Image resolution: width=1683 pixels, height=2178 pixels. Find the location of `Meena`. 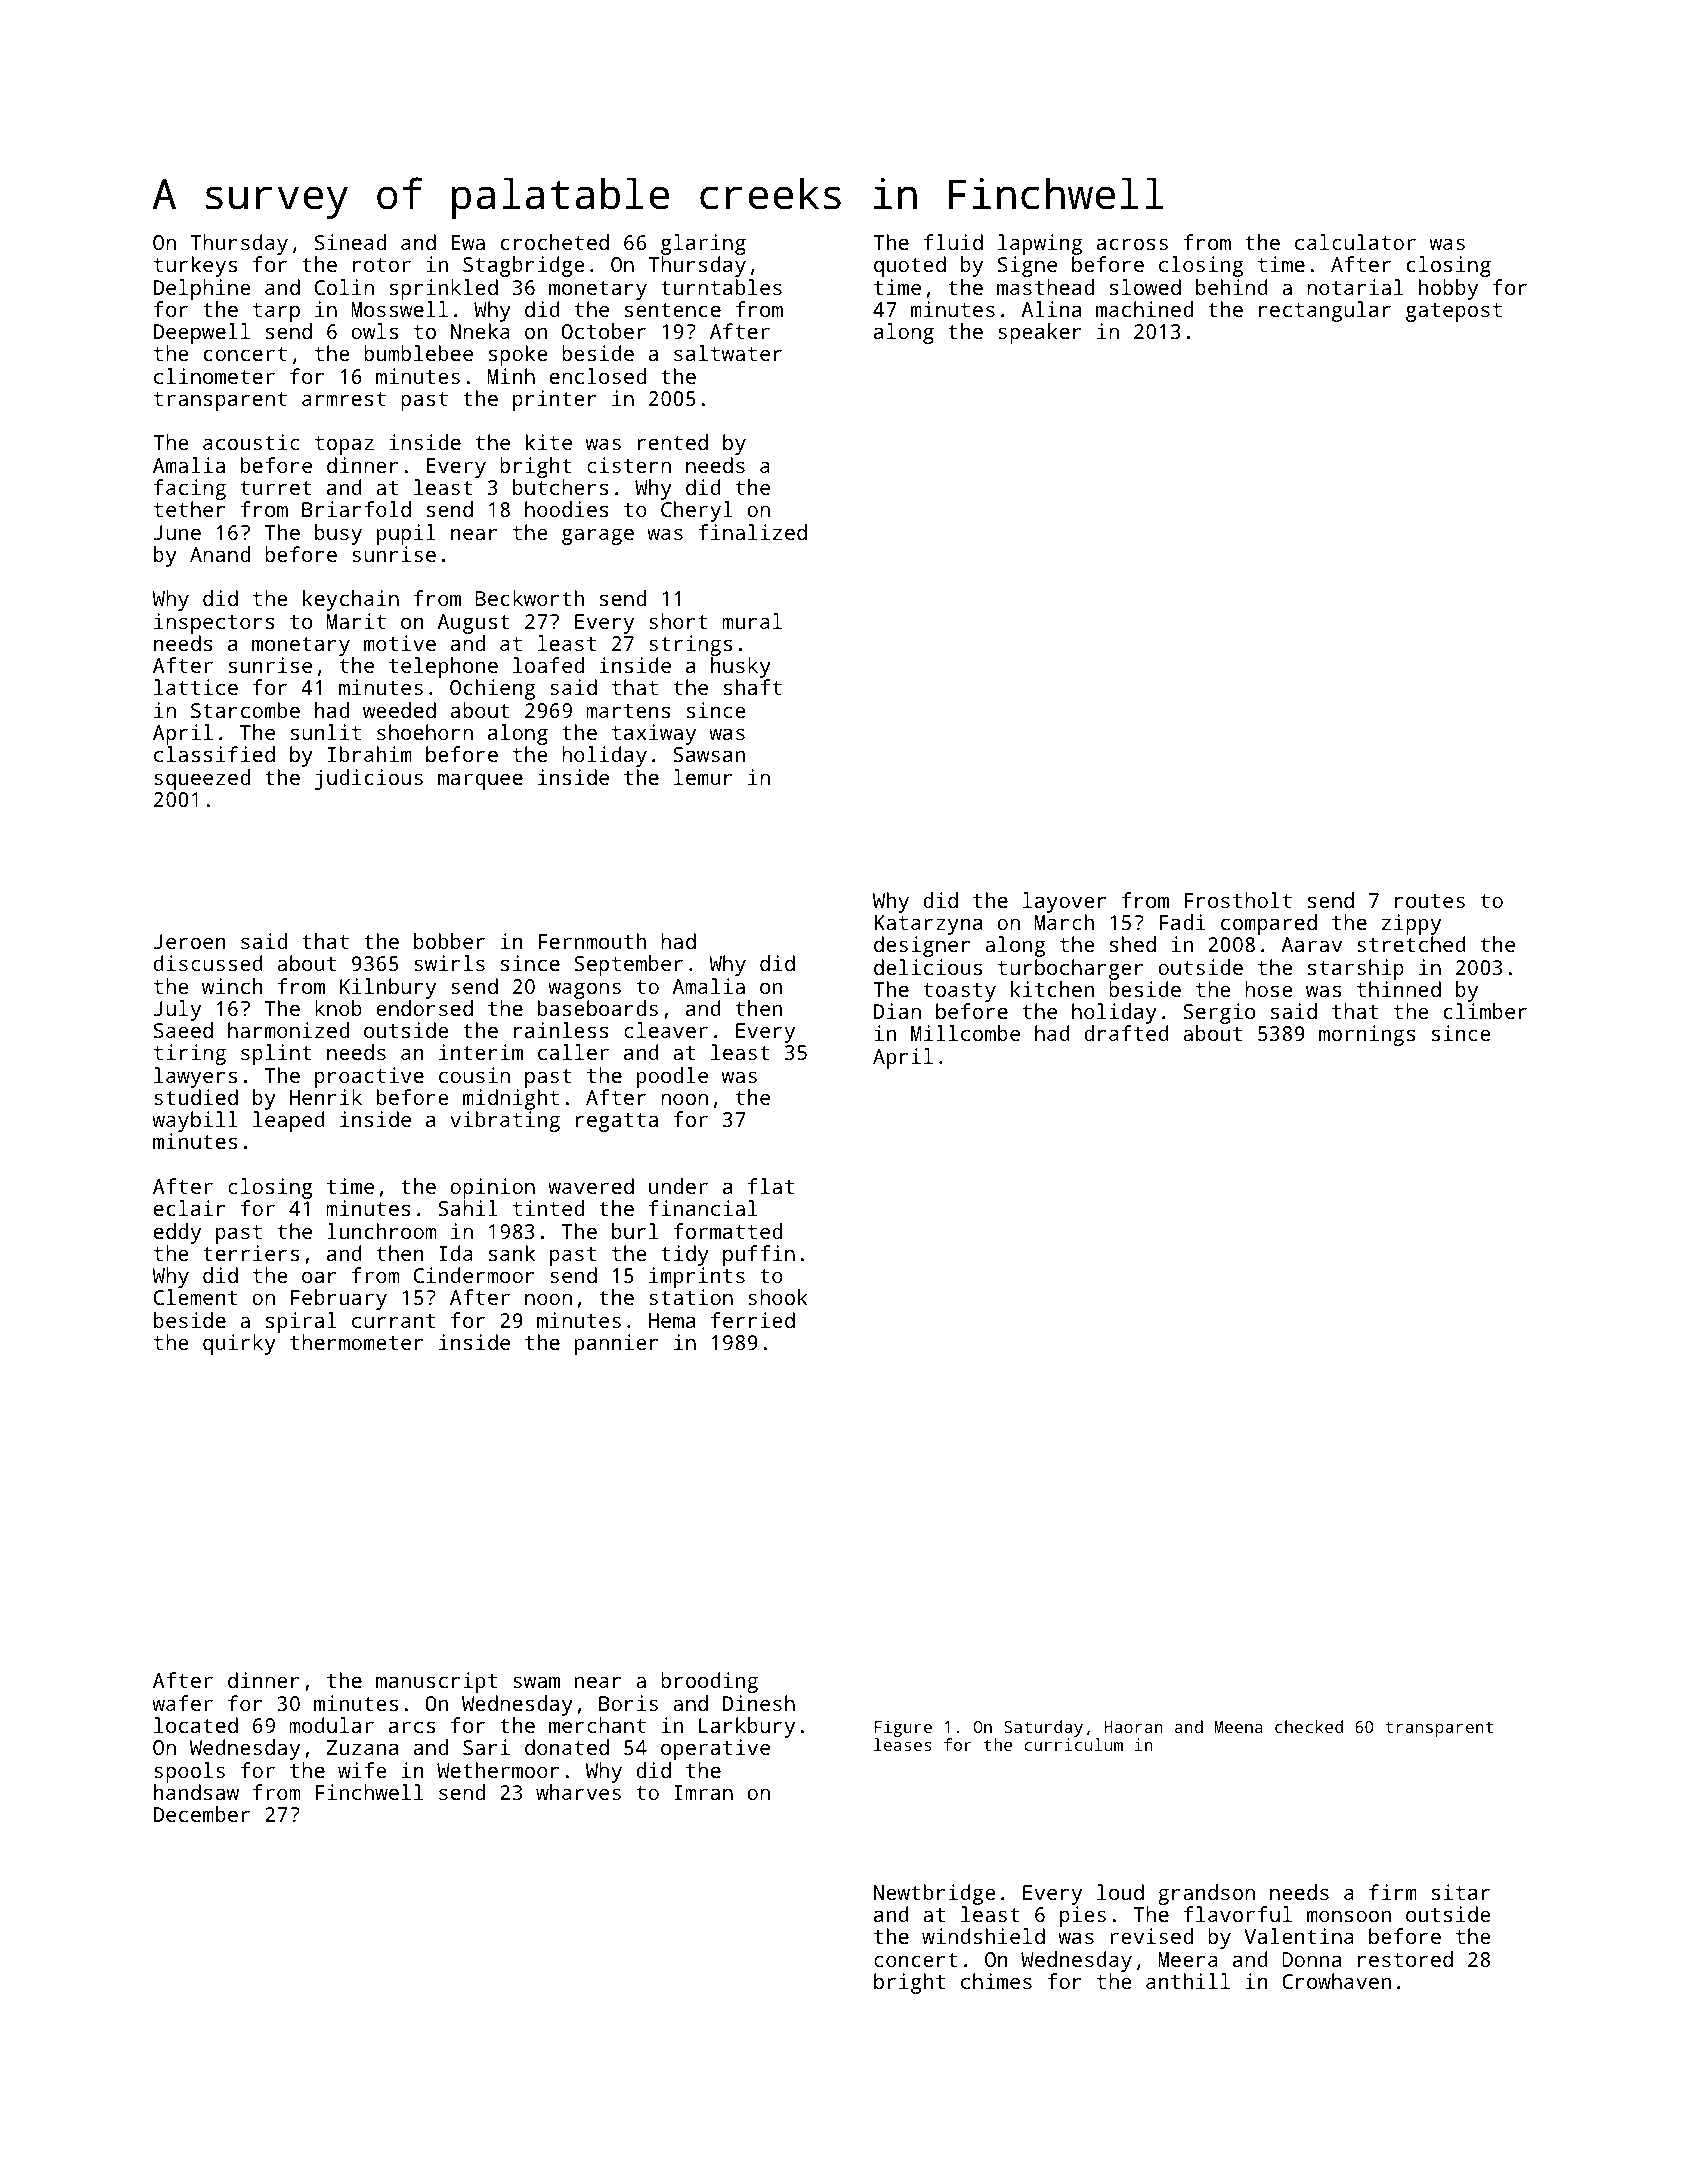

Meena is located at coordinates (1238, 1727).
